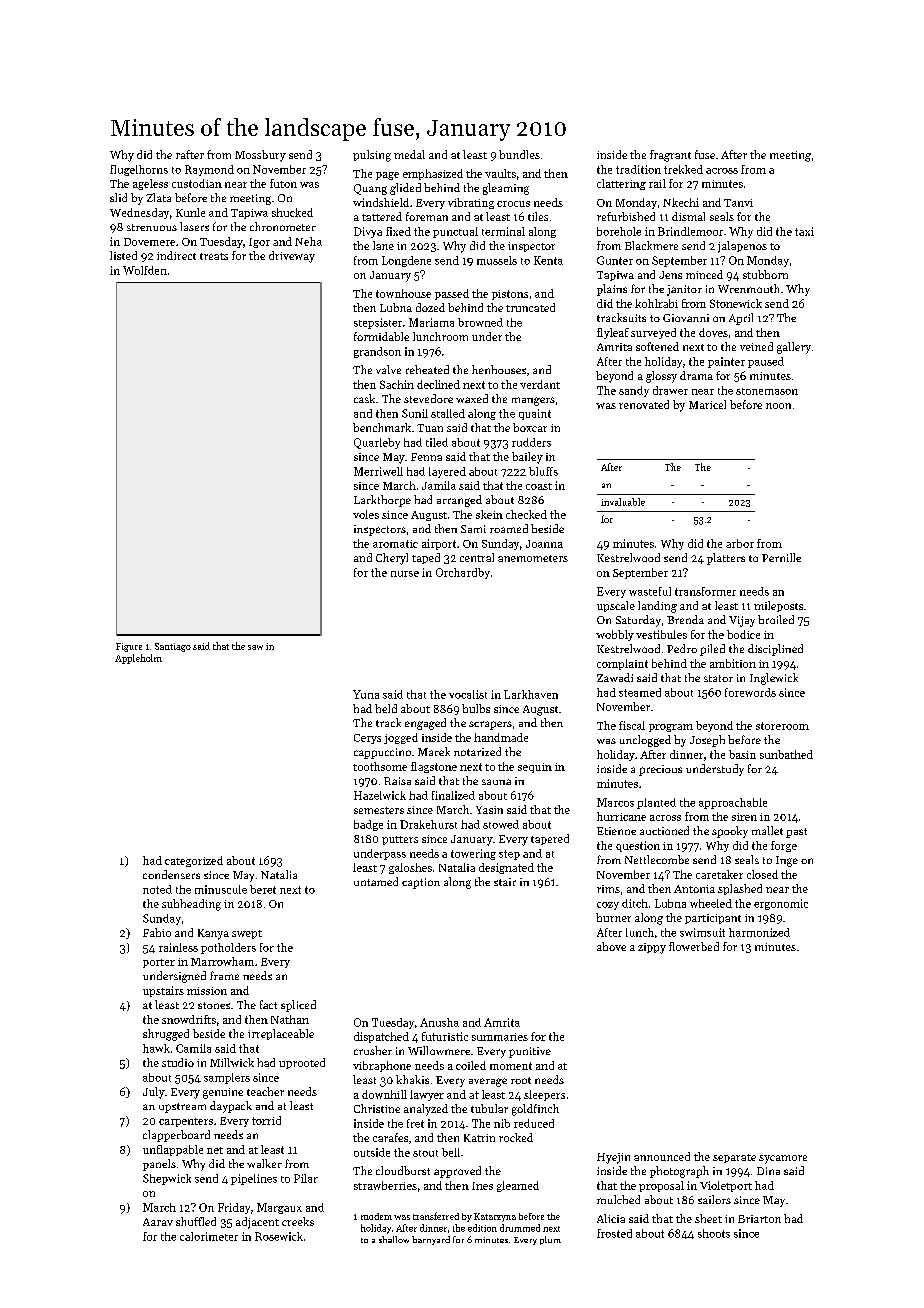 The image size is (924, 1308). What do you see at coordinates (158, 1222) in the screenshot?
I see `Aarav` at bounding box center [158, 1222].
